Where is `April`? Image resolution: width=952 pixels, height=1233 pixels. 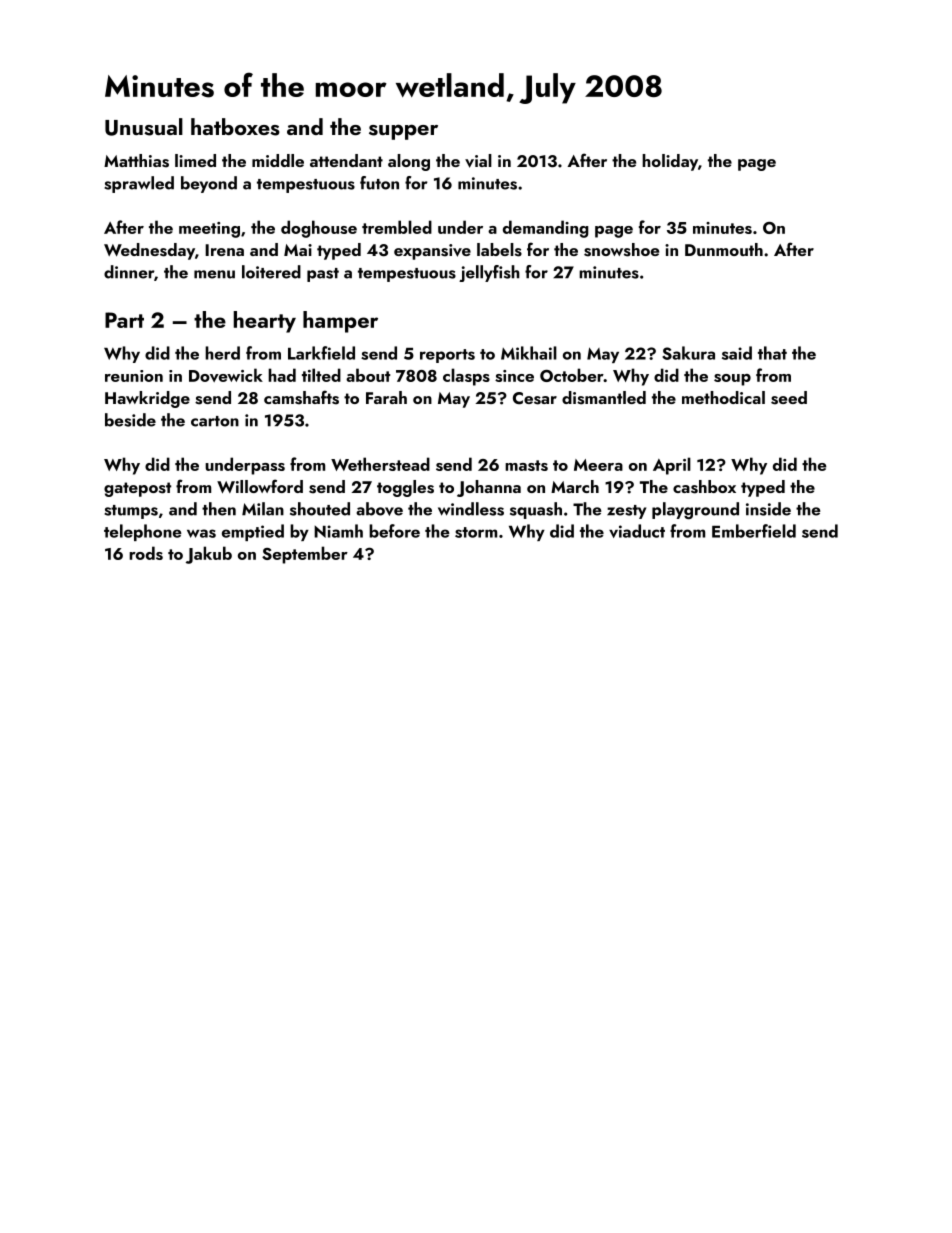
April is located at coordinates (672, 466).
